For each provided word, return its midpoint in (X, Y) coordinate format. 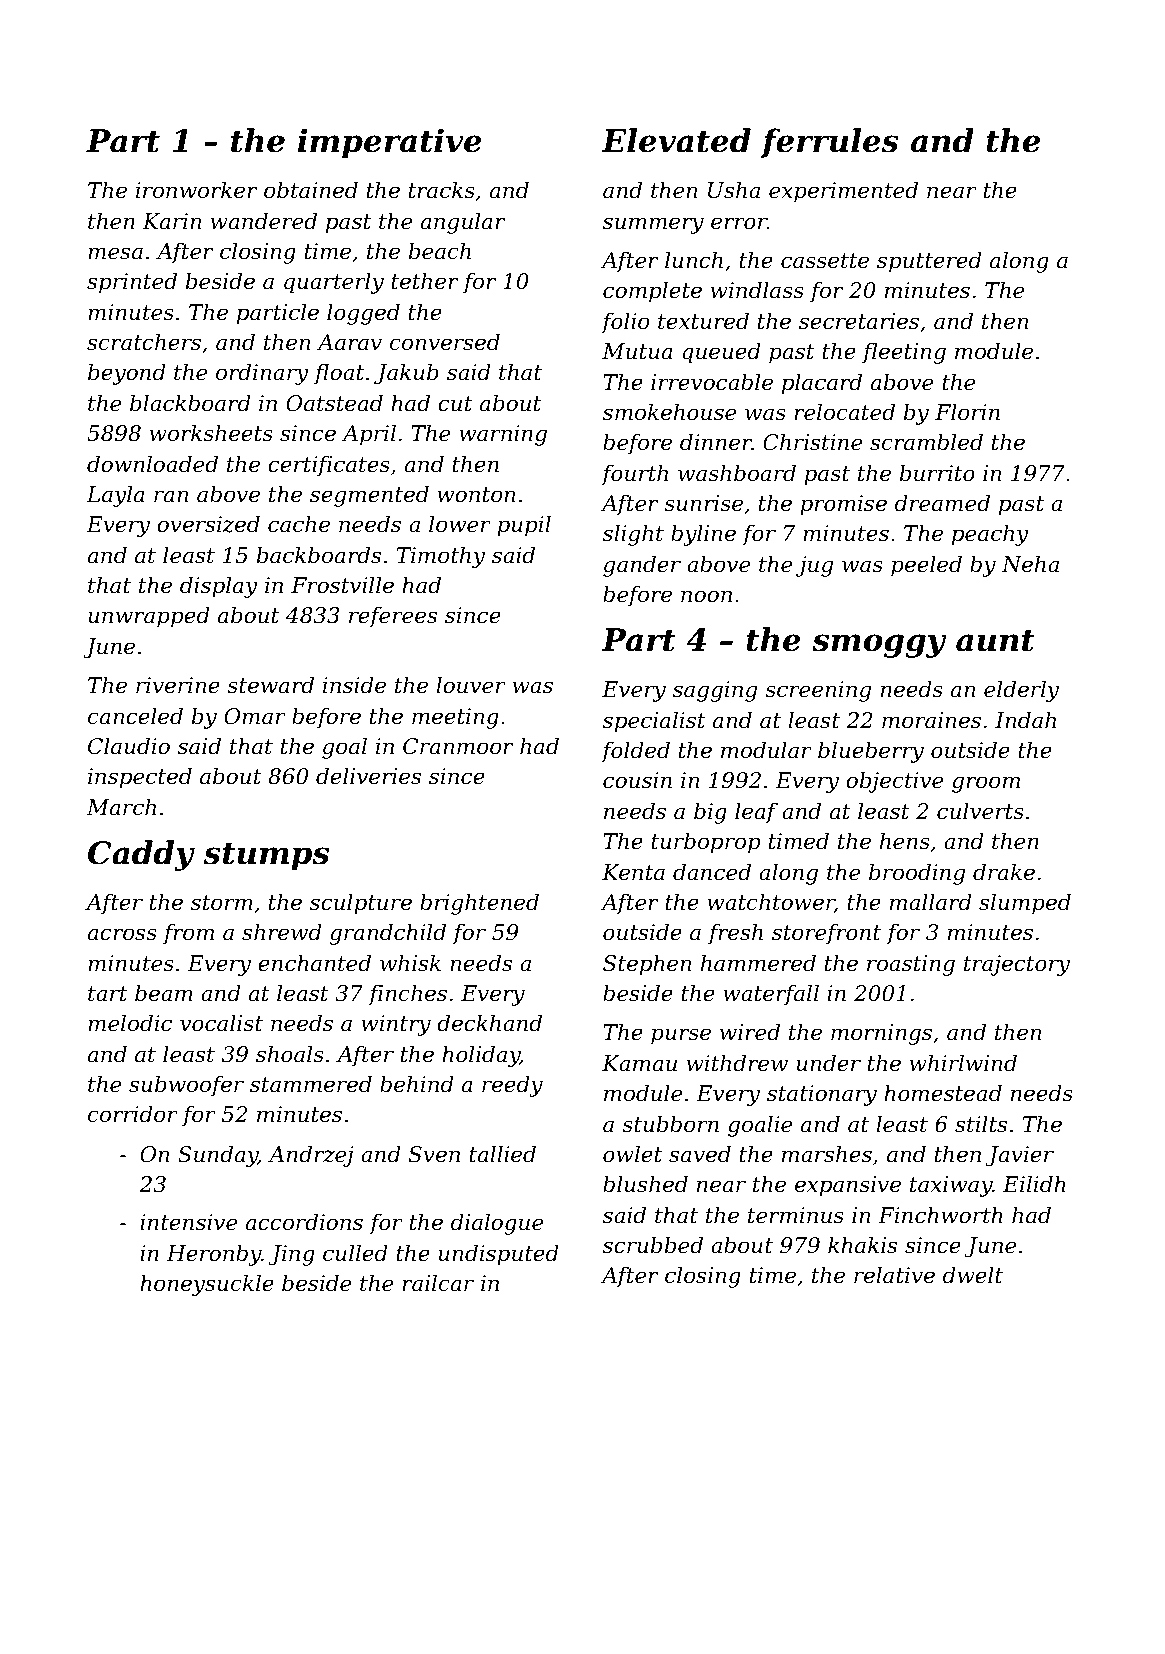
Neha (1030, 564)
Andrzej (311, 1156)
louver (471, 685)
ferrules (829, 143)
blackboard (190, 403)
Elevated (676, 140)
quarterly (334, 283)
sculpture (361, 904)
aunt (995, 641)
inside (354, 685)
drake (1004, 872)
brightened (479, 904)
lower (460, 524)
